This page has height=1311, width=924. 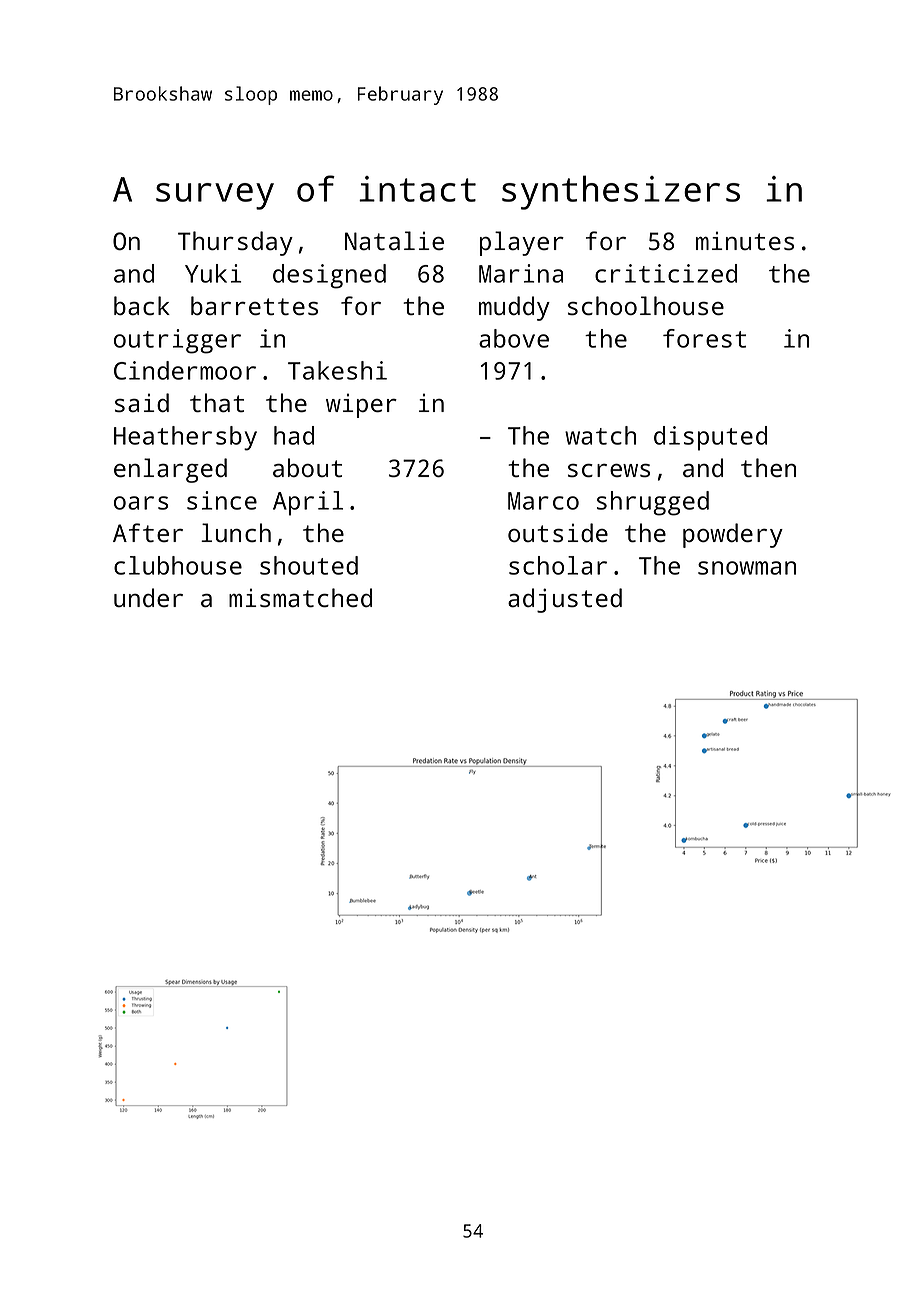 What do you see at coordinates (600, 435) in the page?
I see `watch` at bounding box center [600, 435].
